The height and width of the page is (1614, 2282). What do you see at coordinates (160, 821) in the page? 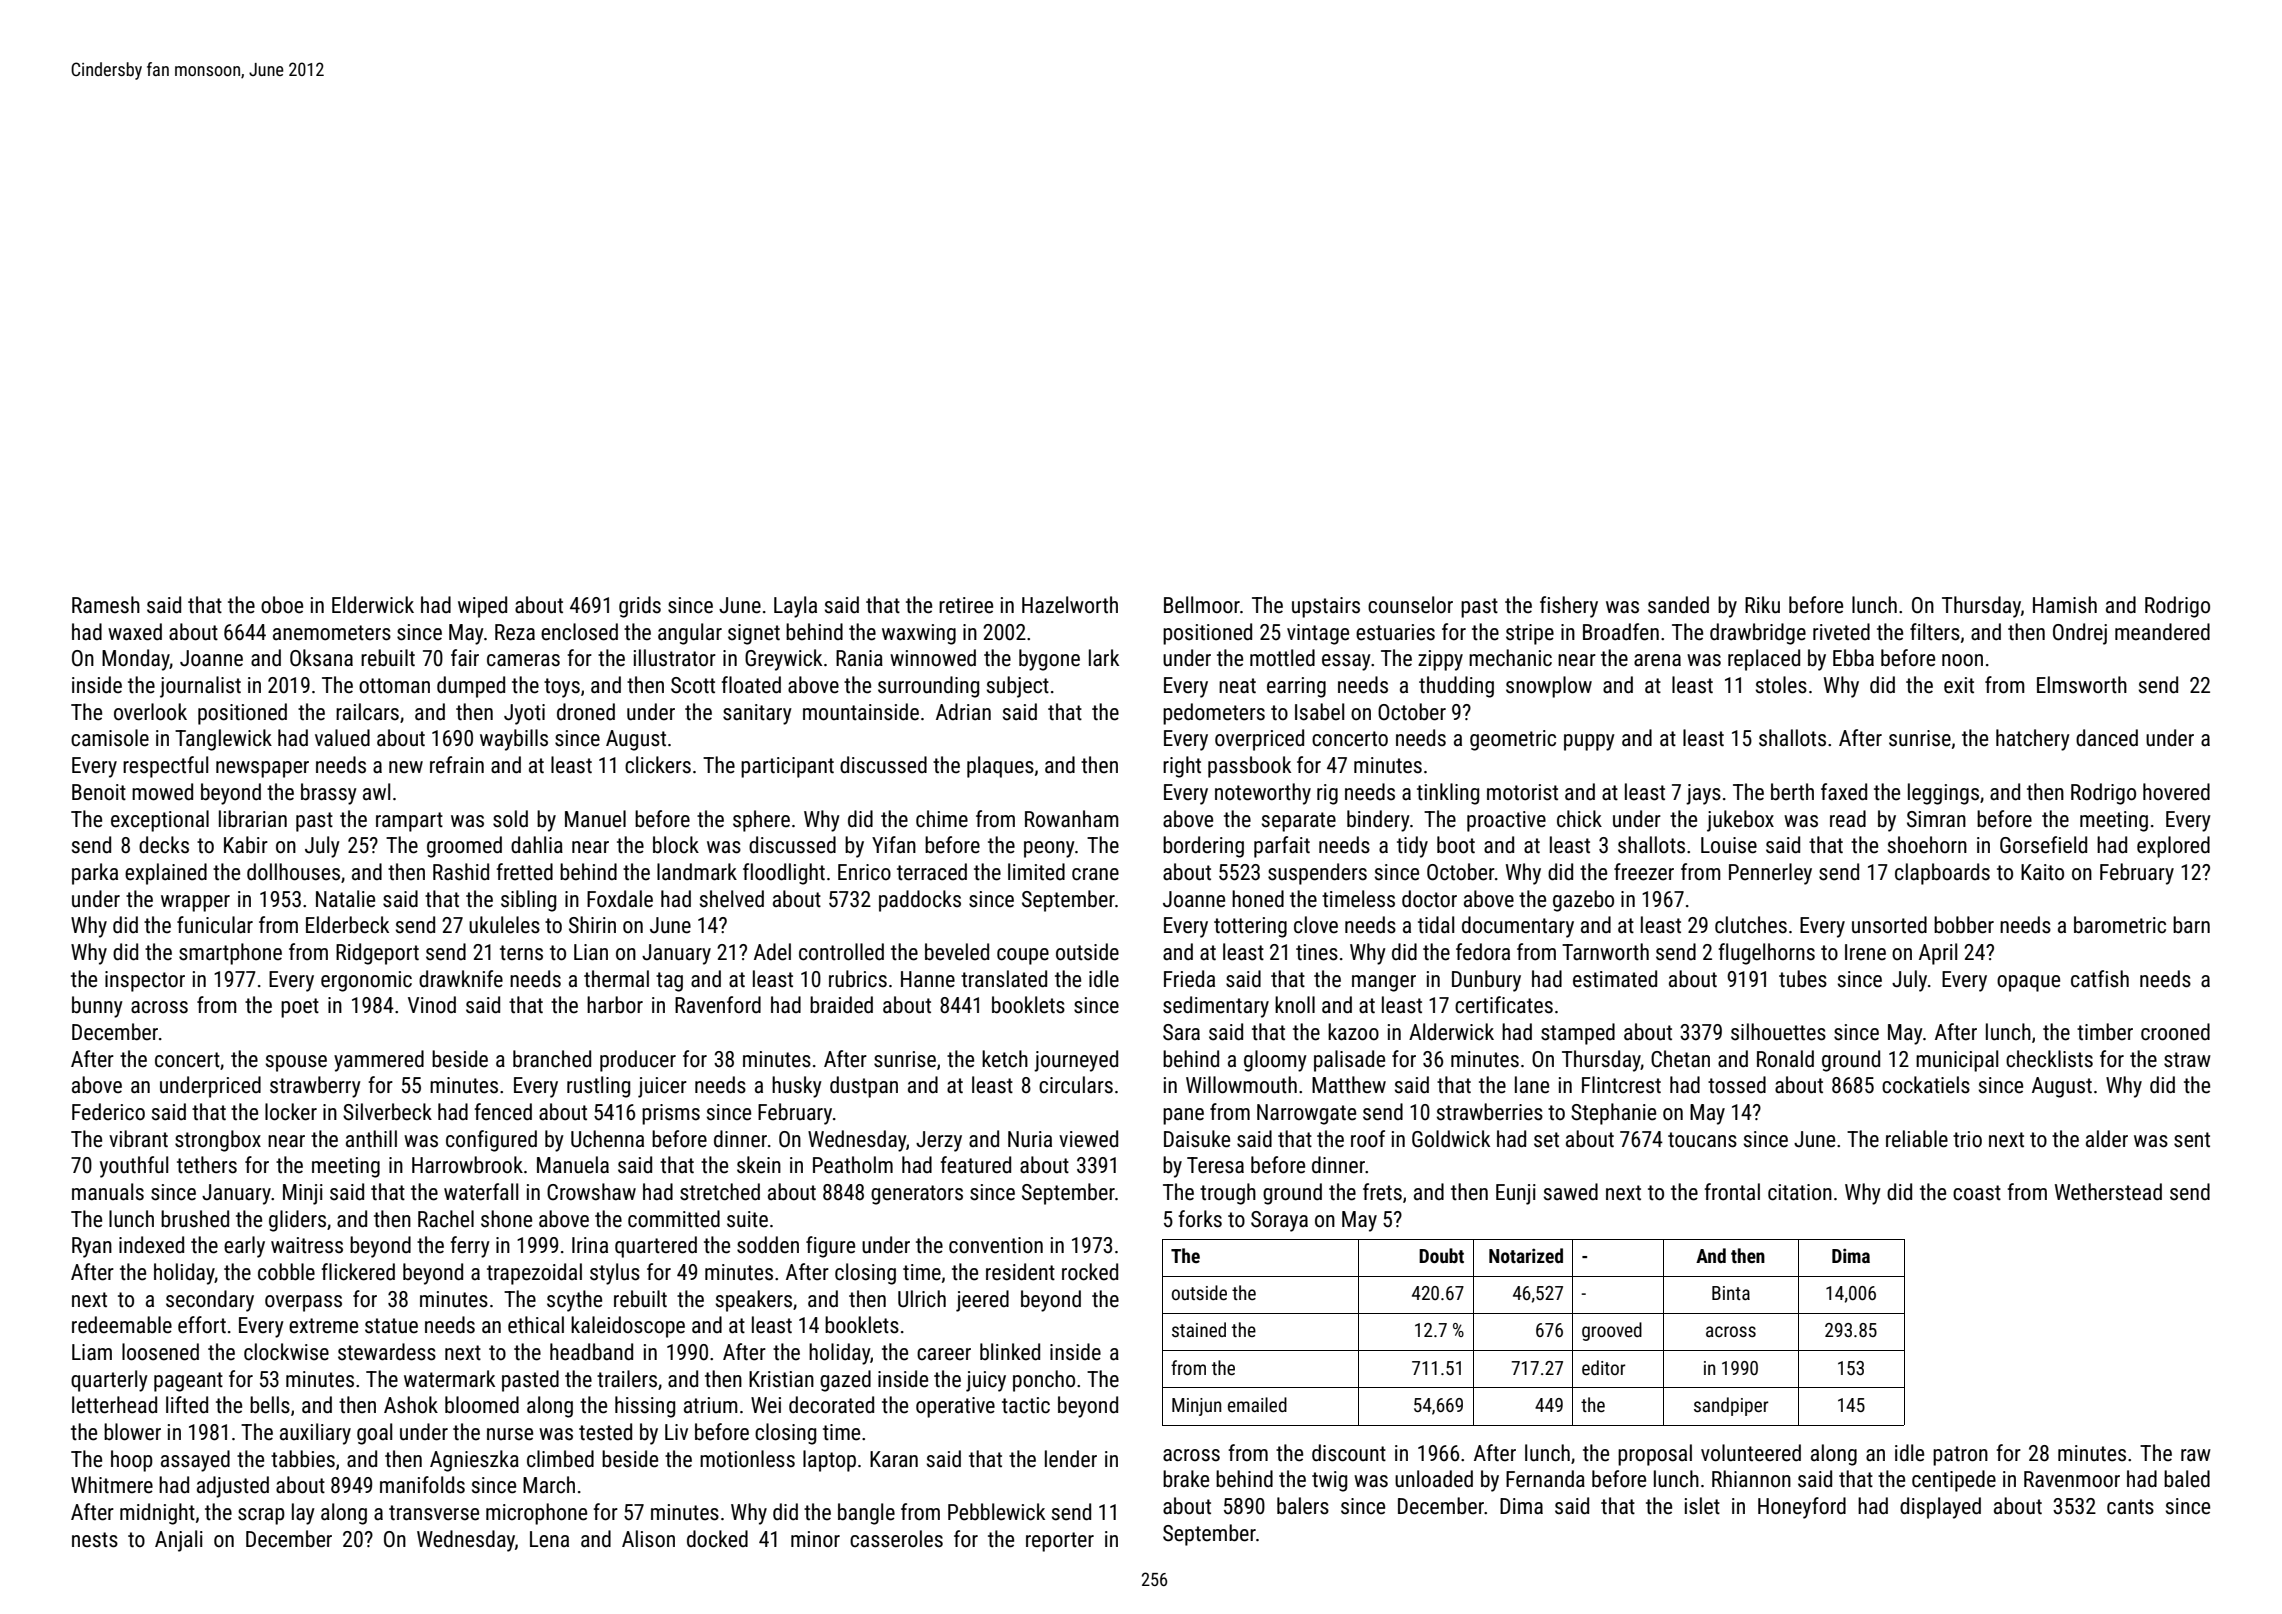
I see `exceptional` at bounding box center [160, 821].
